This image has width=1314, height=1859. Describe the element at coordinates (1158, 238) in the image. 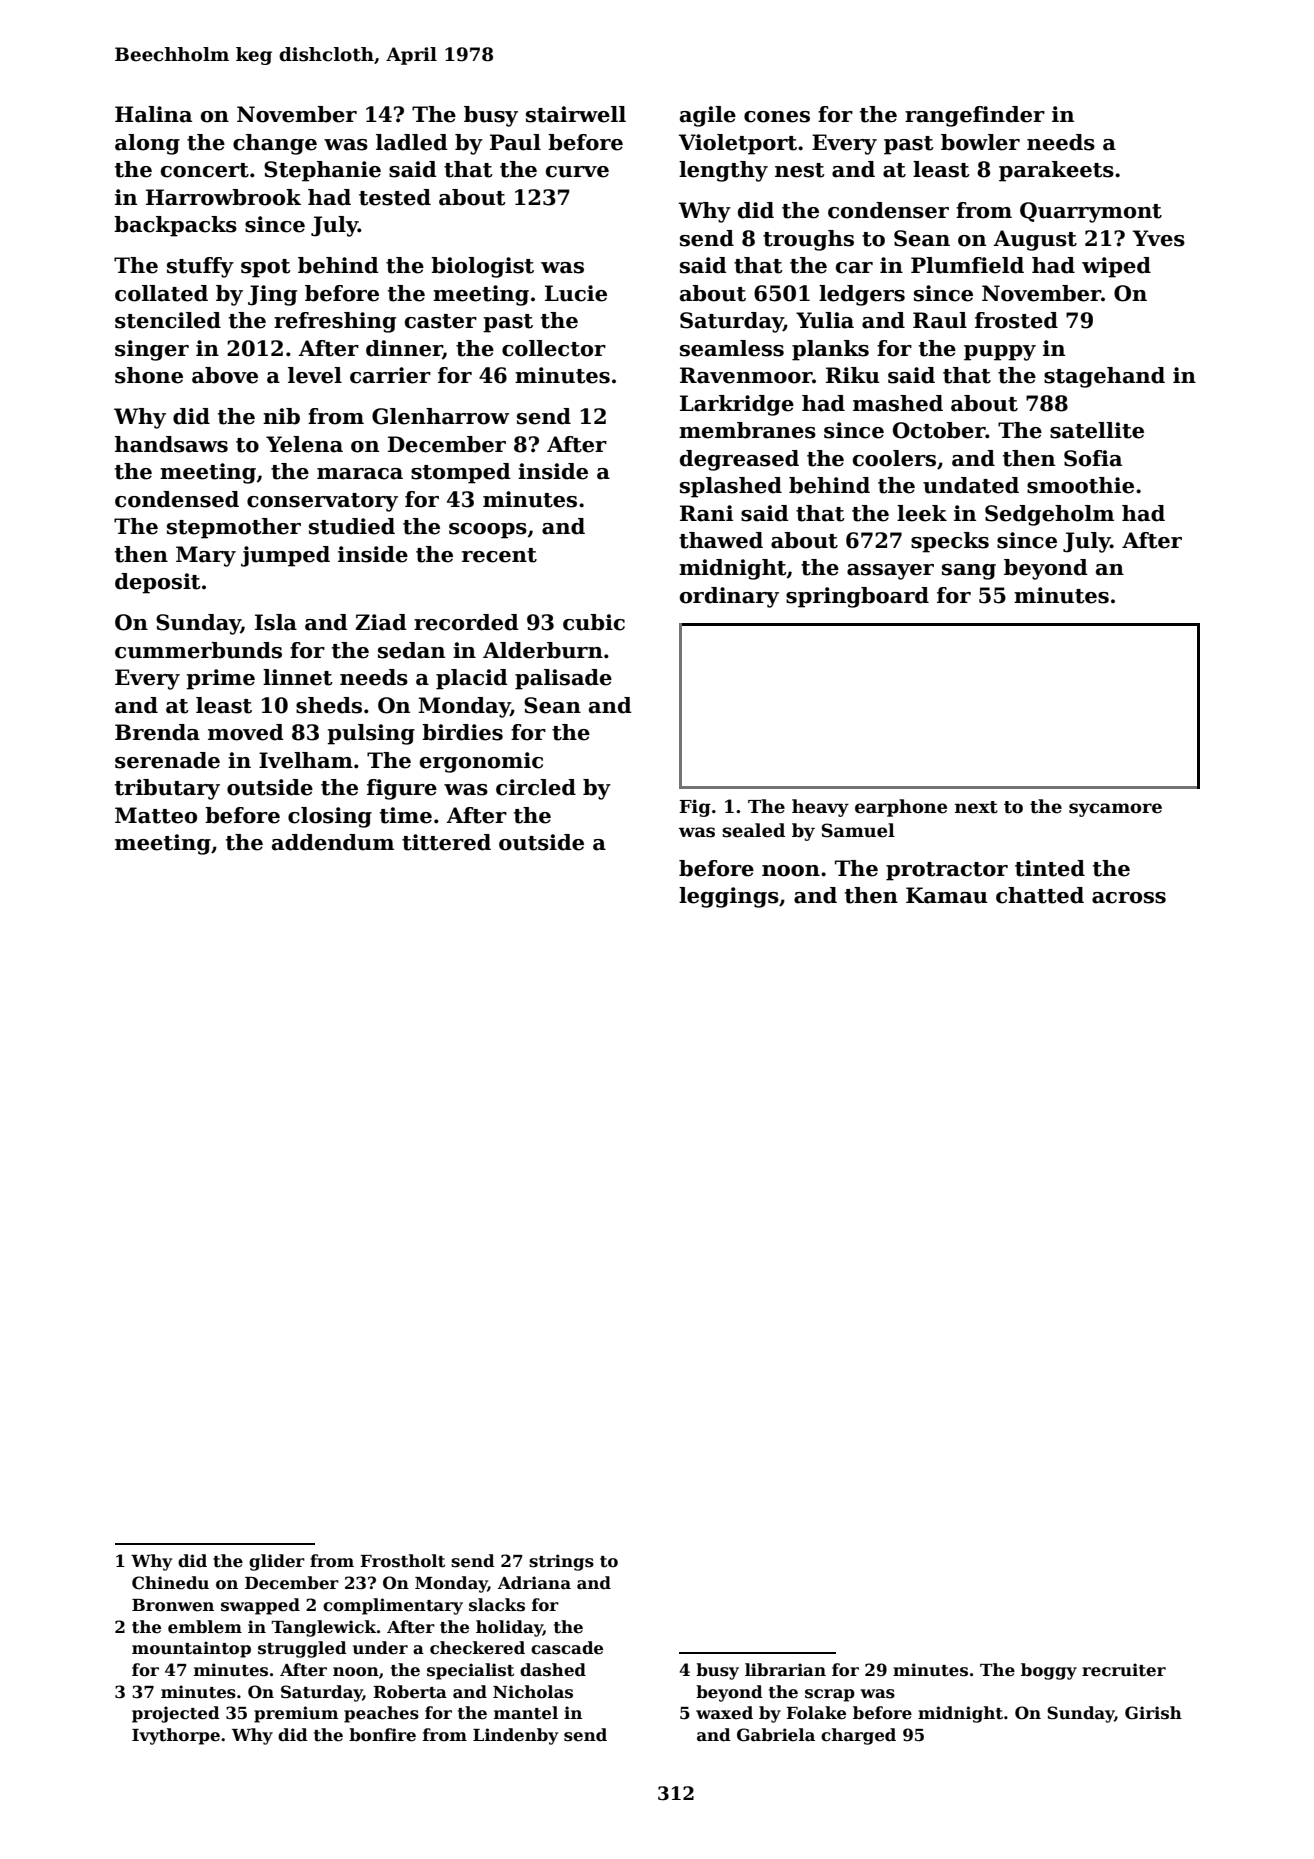

I see `Yves` at that location.
